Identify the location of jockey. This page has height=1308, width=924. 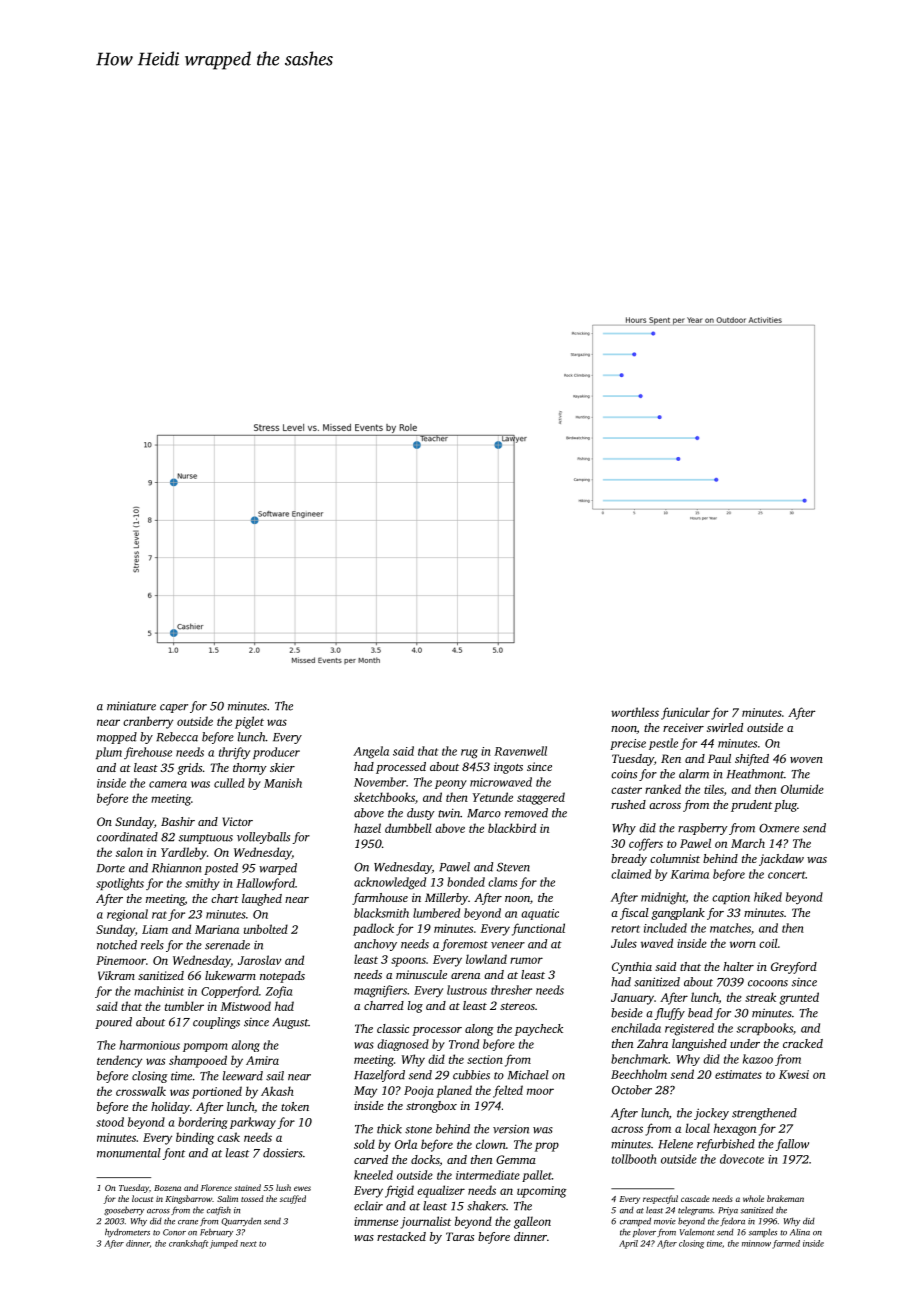
(711, 1114).
